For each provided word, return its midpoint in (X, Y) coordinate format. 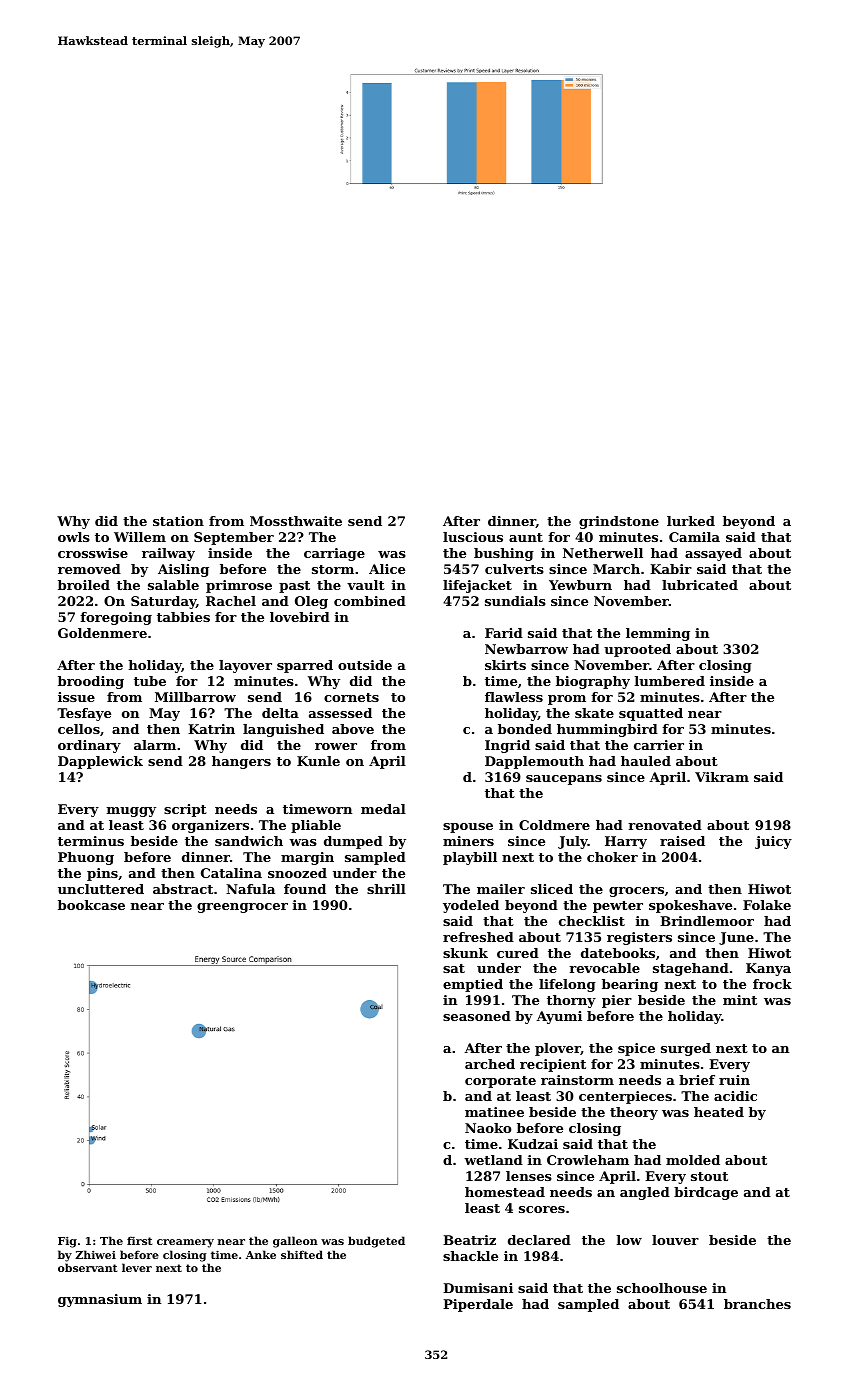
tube (150, 681)
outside (365, 665)
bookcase (91, 905)
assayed (713, 554)
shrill (386, 889)
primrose (239, 586)
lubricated (700, 585)
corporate (500, 1082)
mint (740, 1000)
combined (370, 601)
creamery (185, 1243)
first (139, 1240)
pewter (618, 907)
